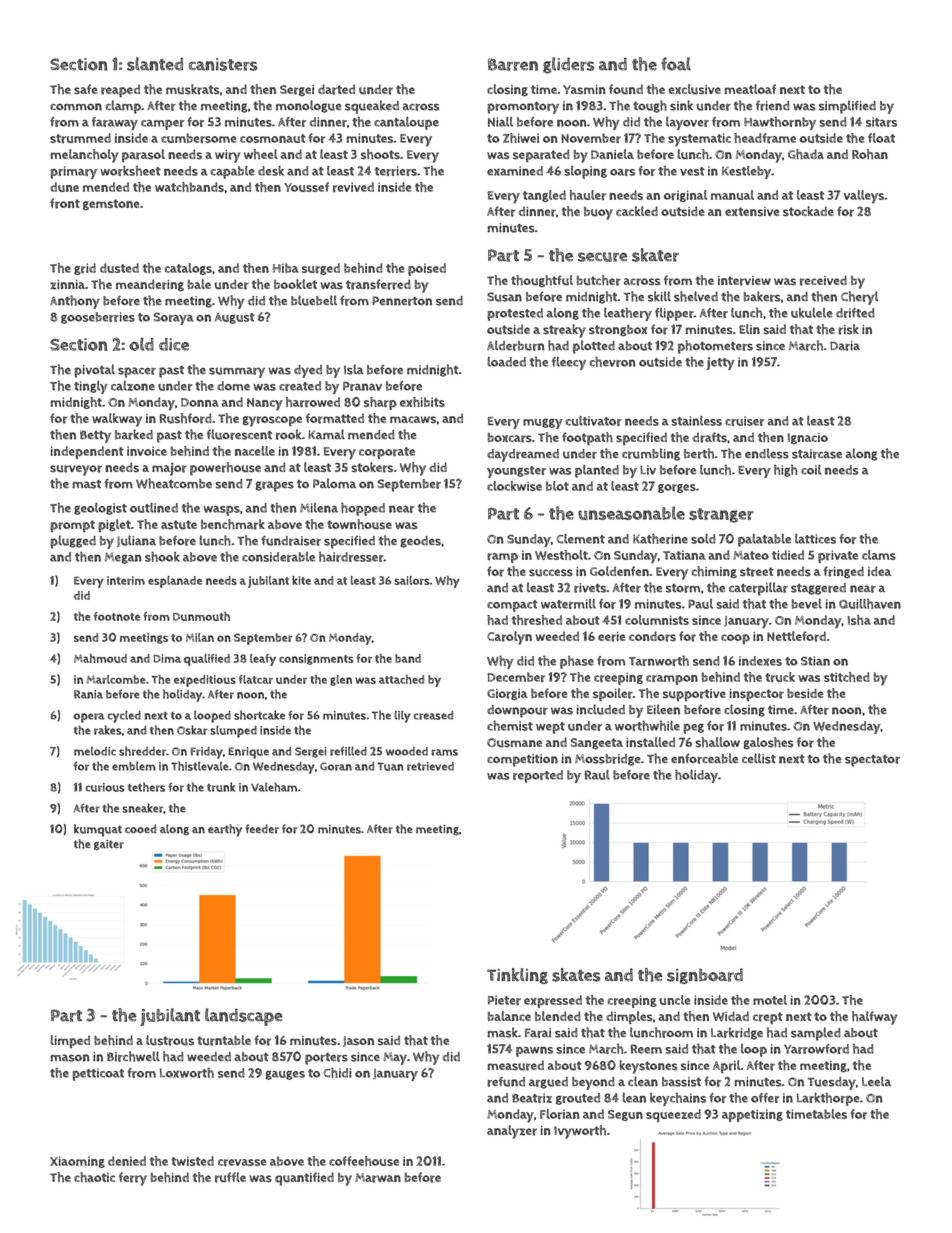  I want to click on Carolyn, so click(509, 638).
